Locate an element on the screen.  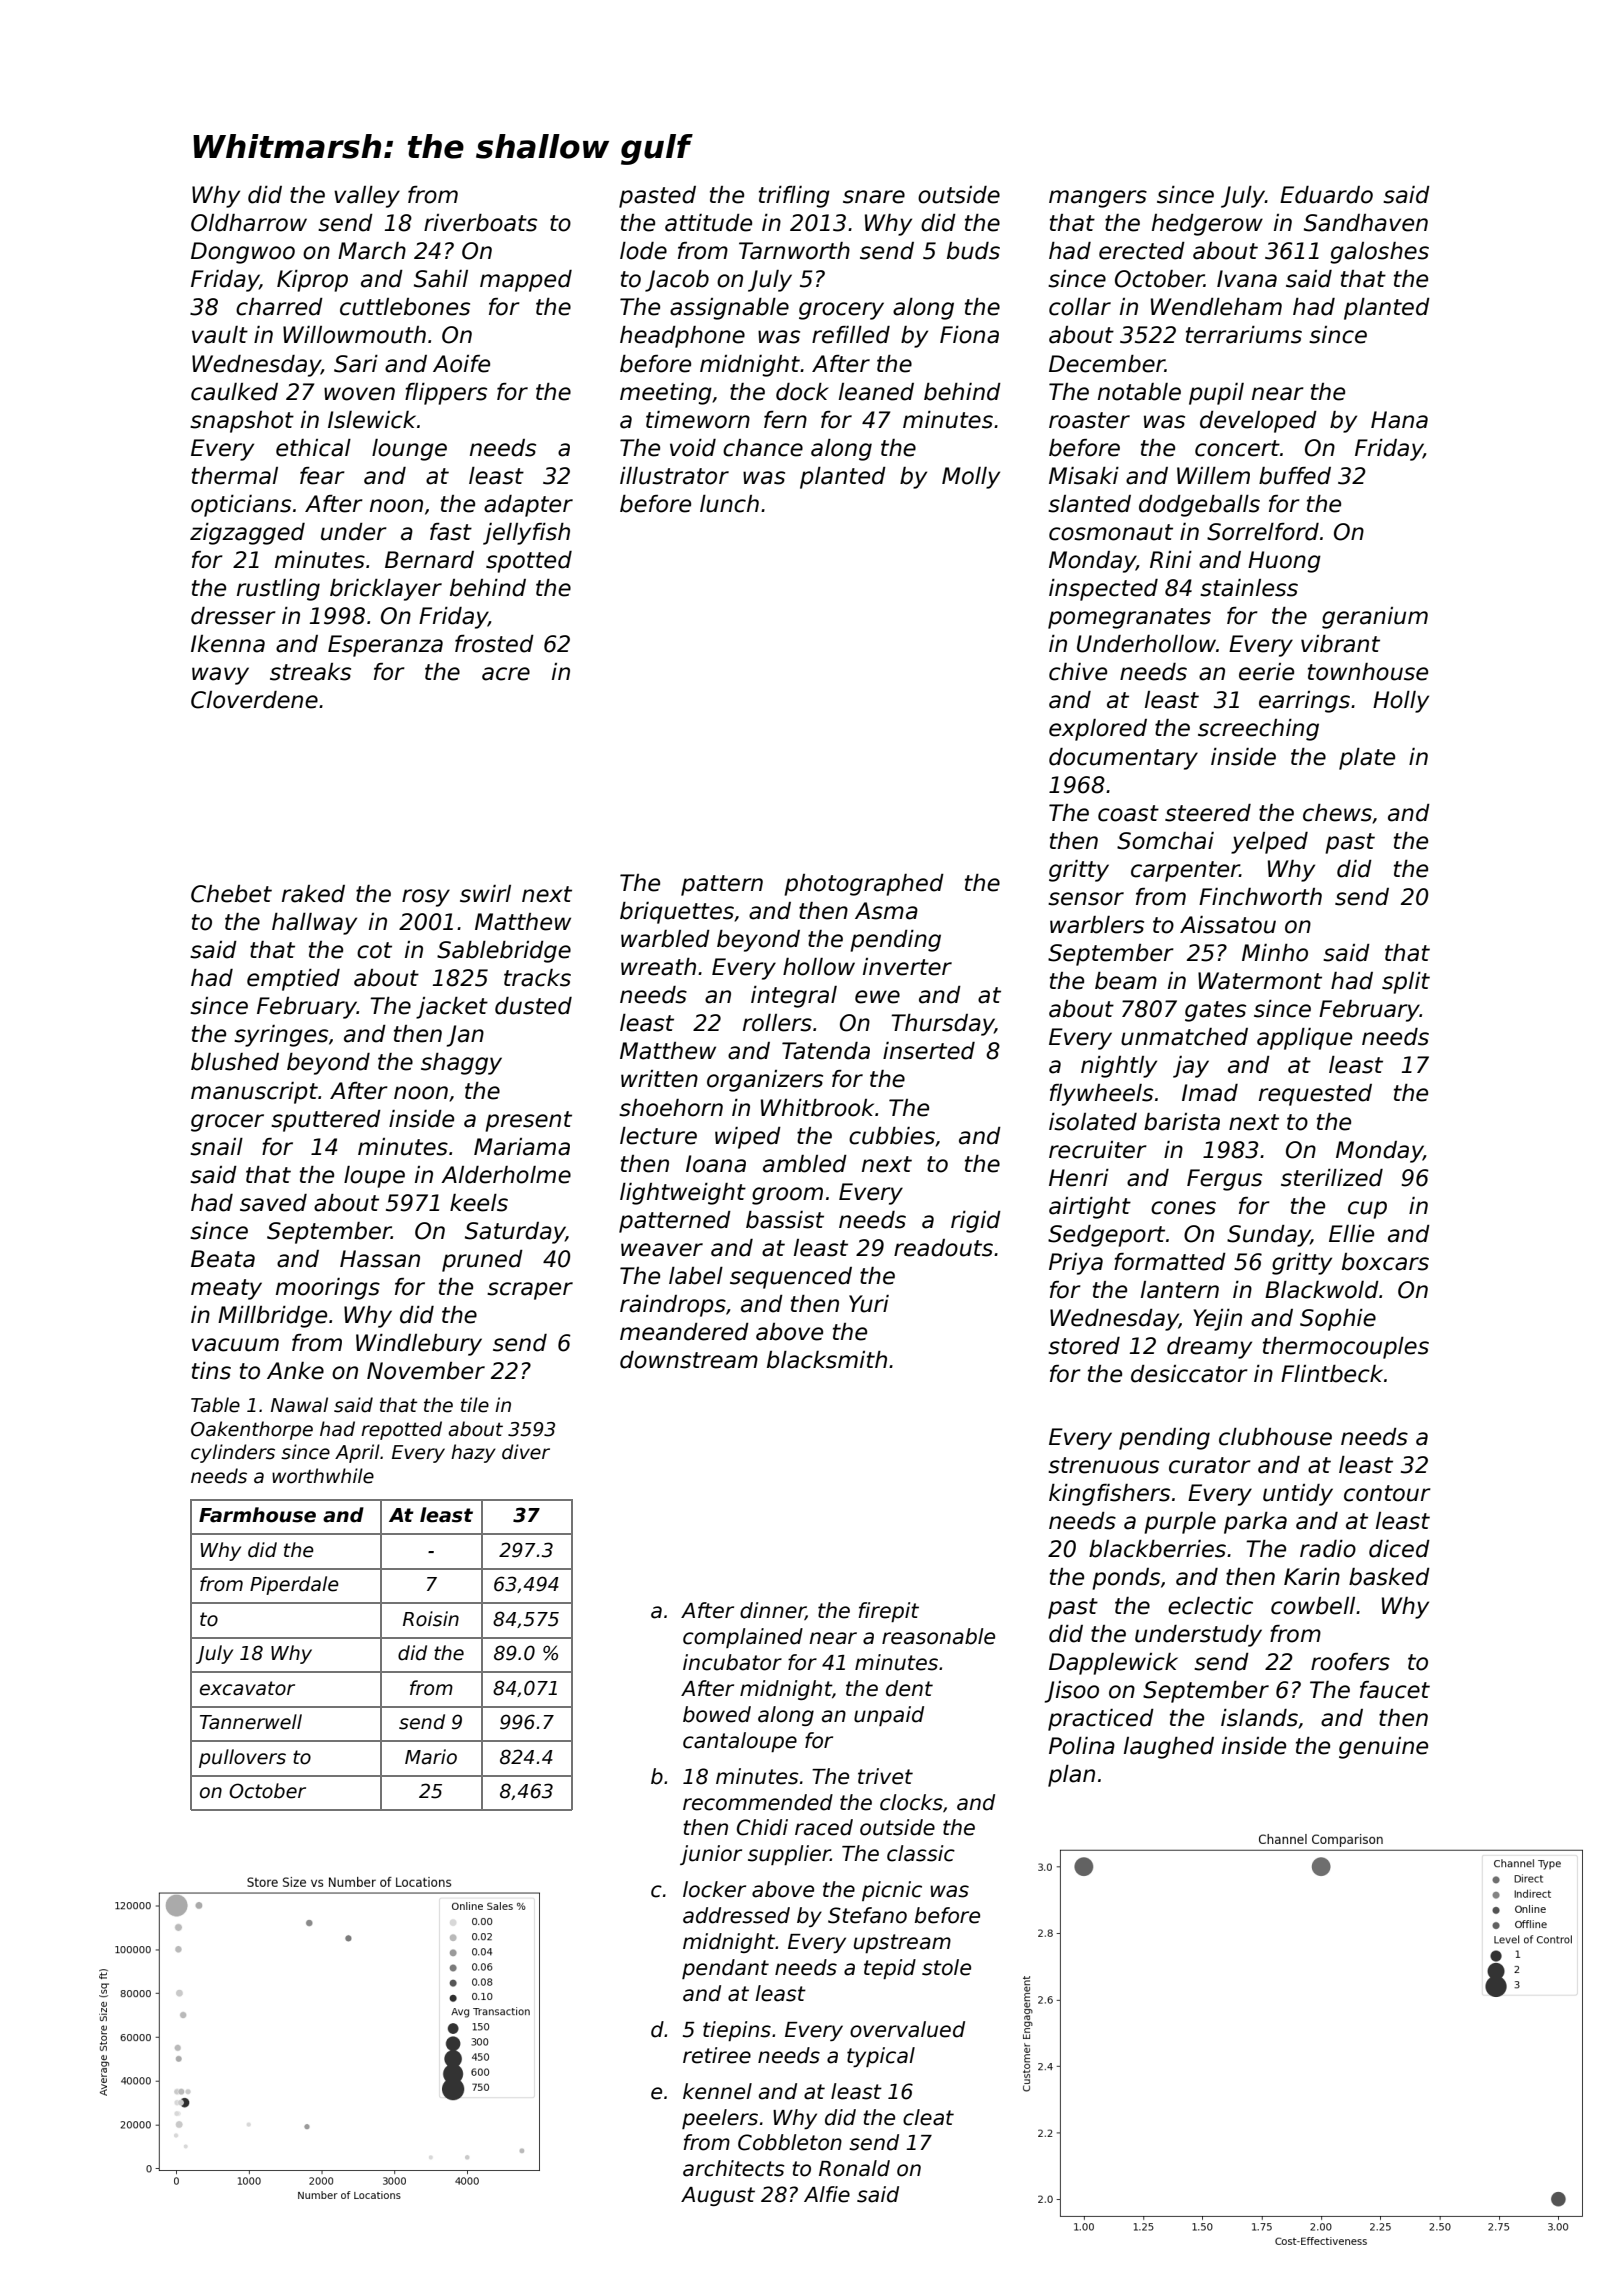
Holly is located at coordinates (1401, 702).
